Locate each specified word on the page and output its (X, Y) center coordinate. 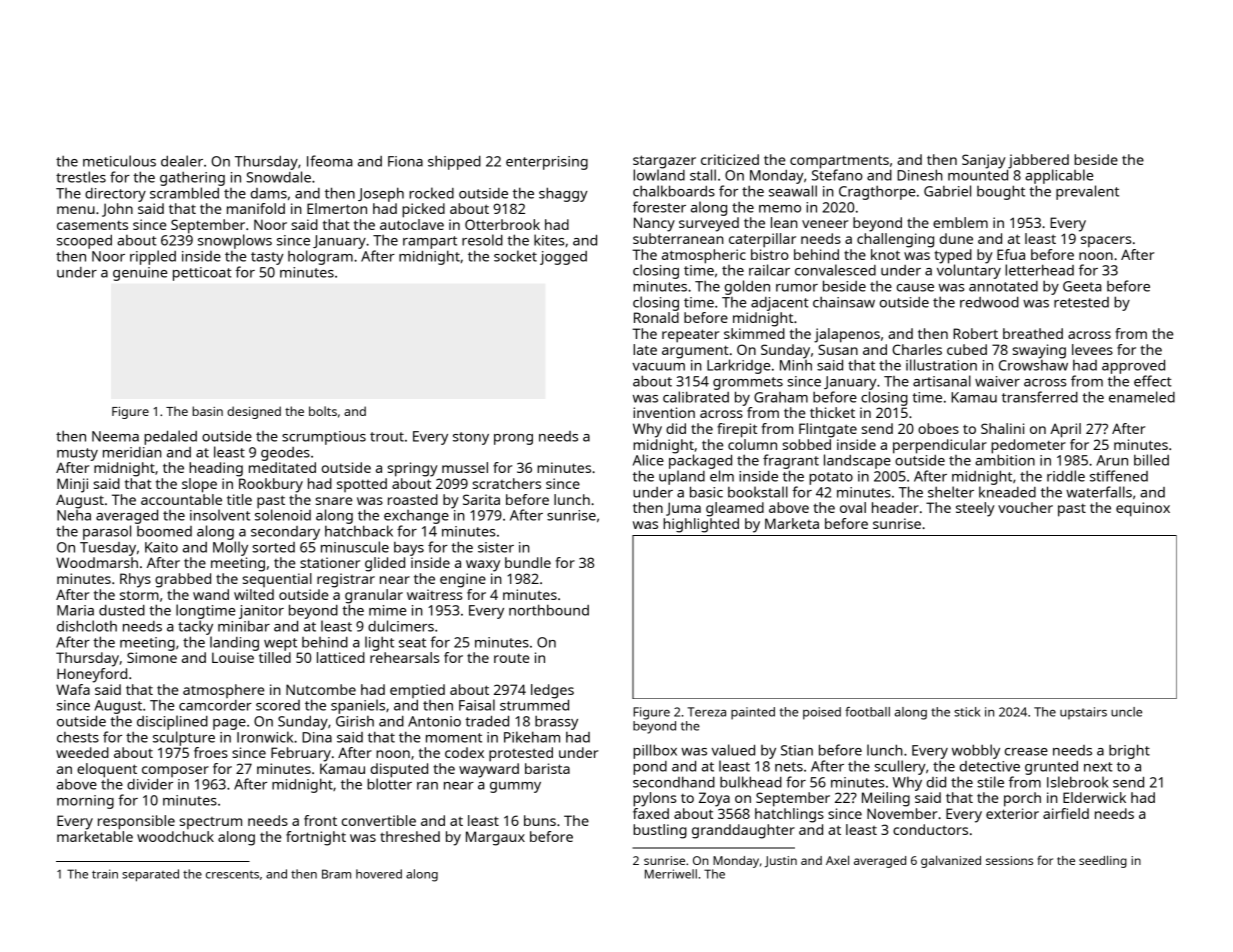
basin (207, 411)
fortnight (316, 838)
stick (967, 712)
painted (753, 713)
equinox (1143, 509)
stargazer (664, 162)
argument (695, 352)
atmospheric (704, 256)
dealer (182, 161)
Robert (975, 333)
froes (211, 752)
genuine (140, 274)
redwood (989, 302)
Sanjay (984, 161)
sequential (277, 580)
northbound (549, 610)
